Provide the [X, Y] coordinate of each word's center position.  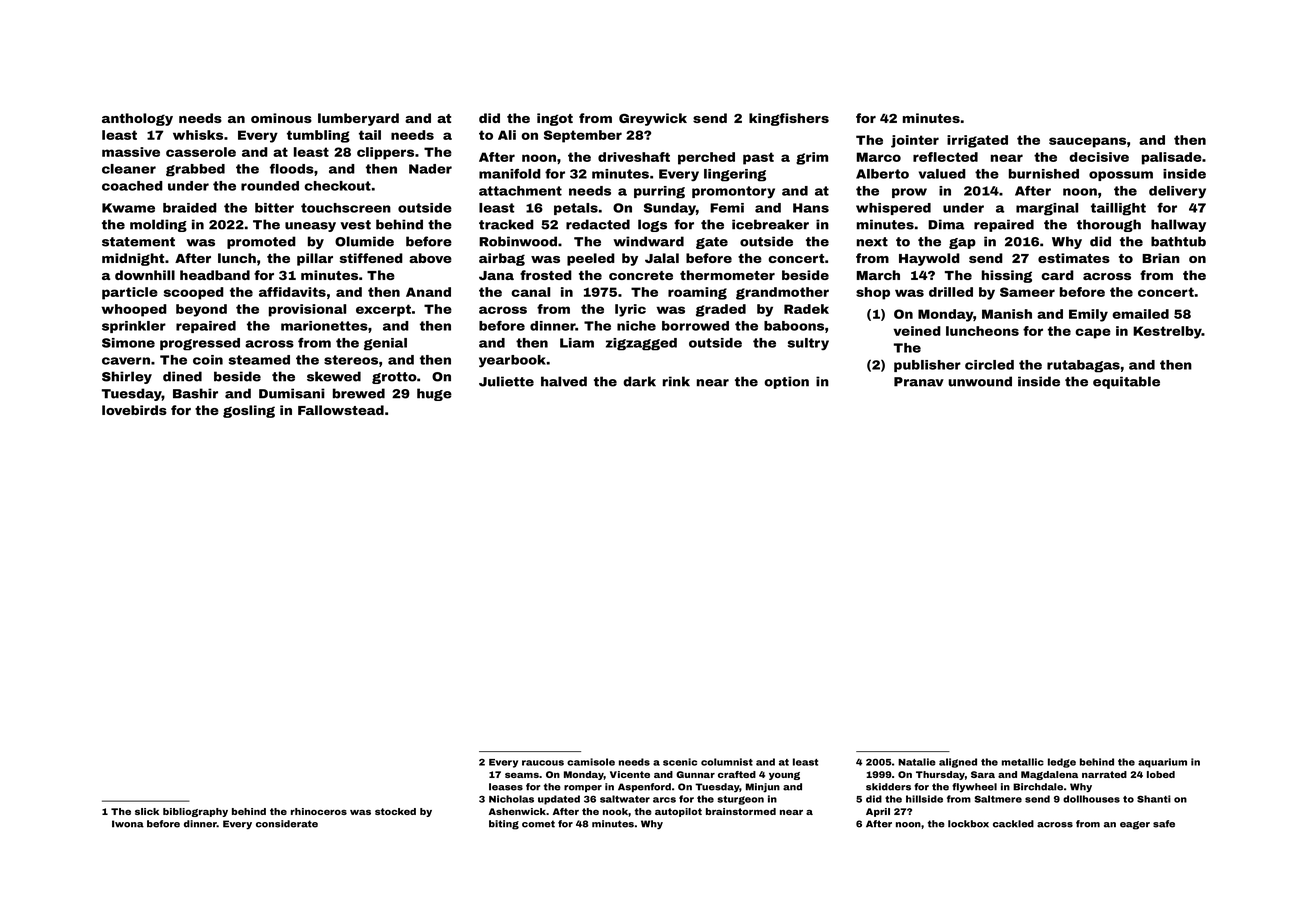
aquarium [1162, 763]
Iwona [128, 824]
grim [812, 158]
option [786, 382]
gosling [249, 411]
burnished [1044, 174]
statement [138, 242]
